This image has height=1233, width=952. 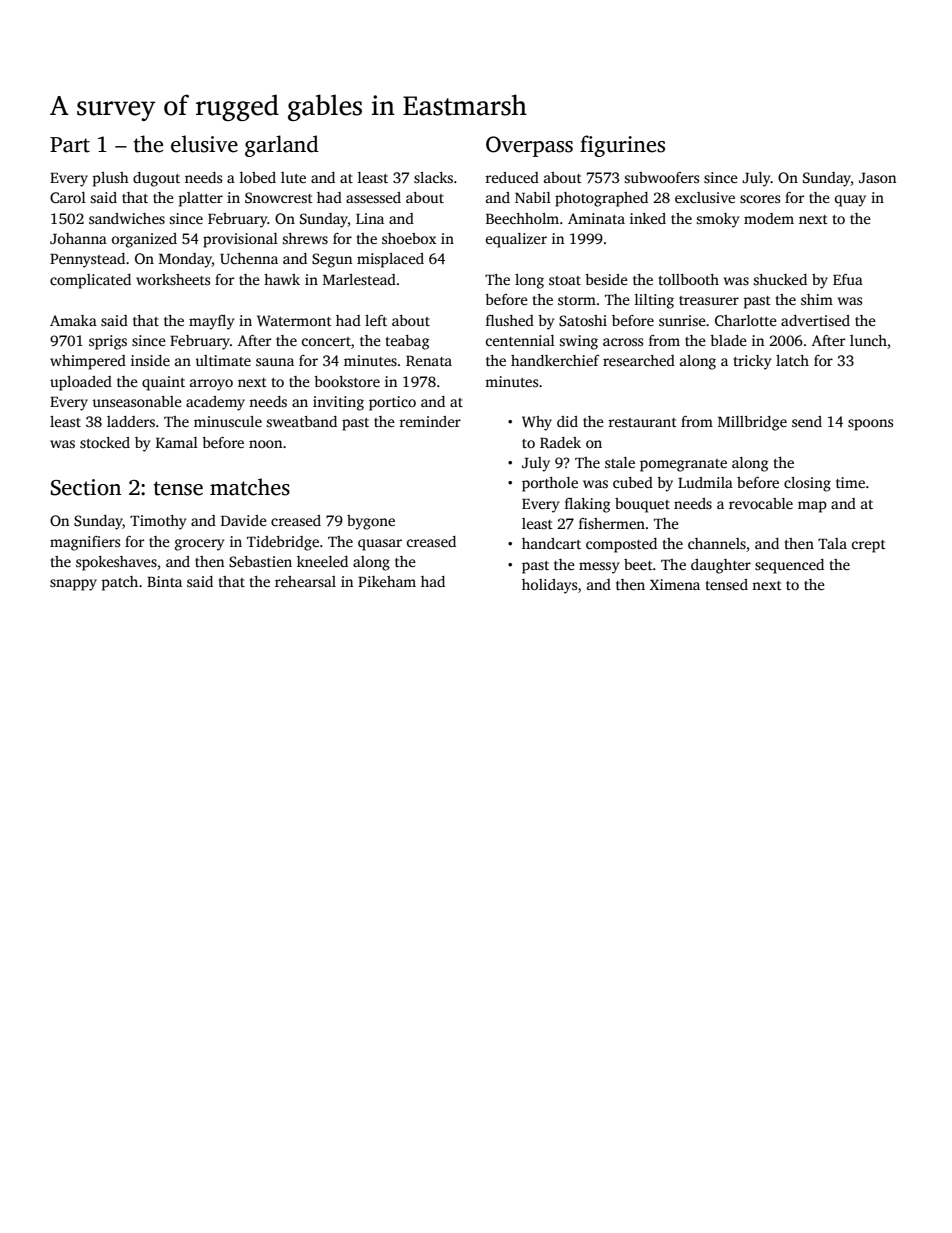 What do you see at coordinates (86, 487) in the image?
I see `Section` at bounding box center [86, 487].
